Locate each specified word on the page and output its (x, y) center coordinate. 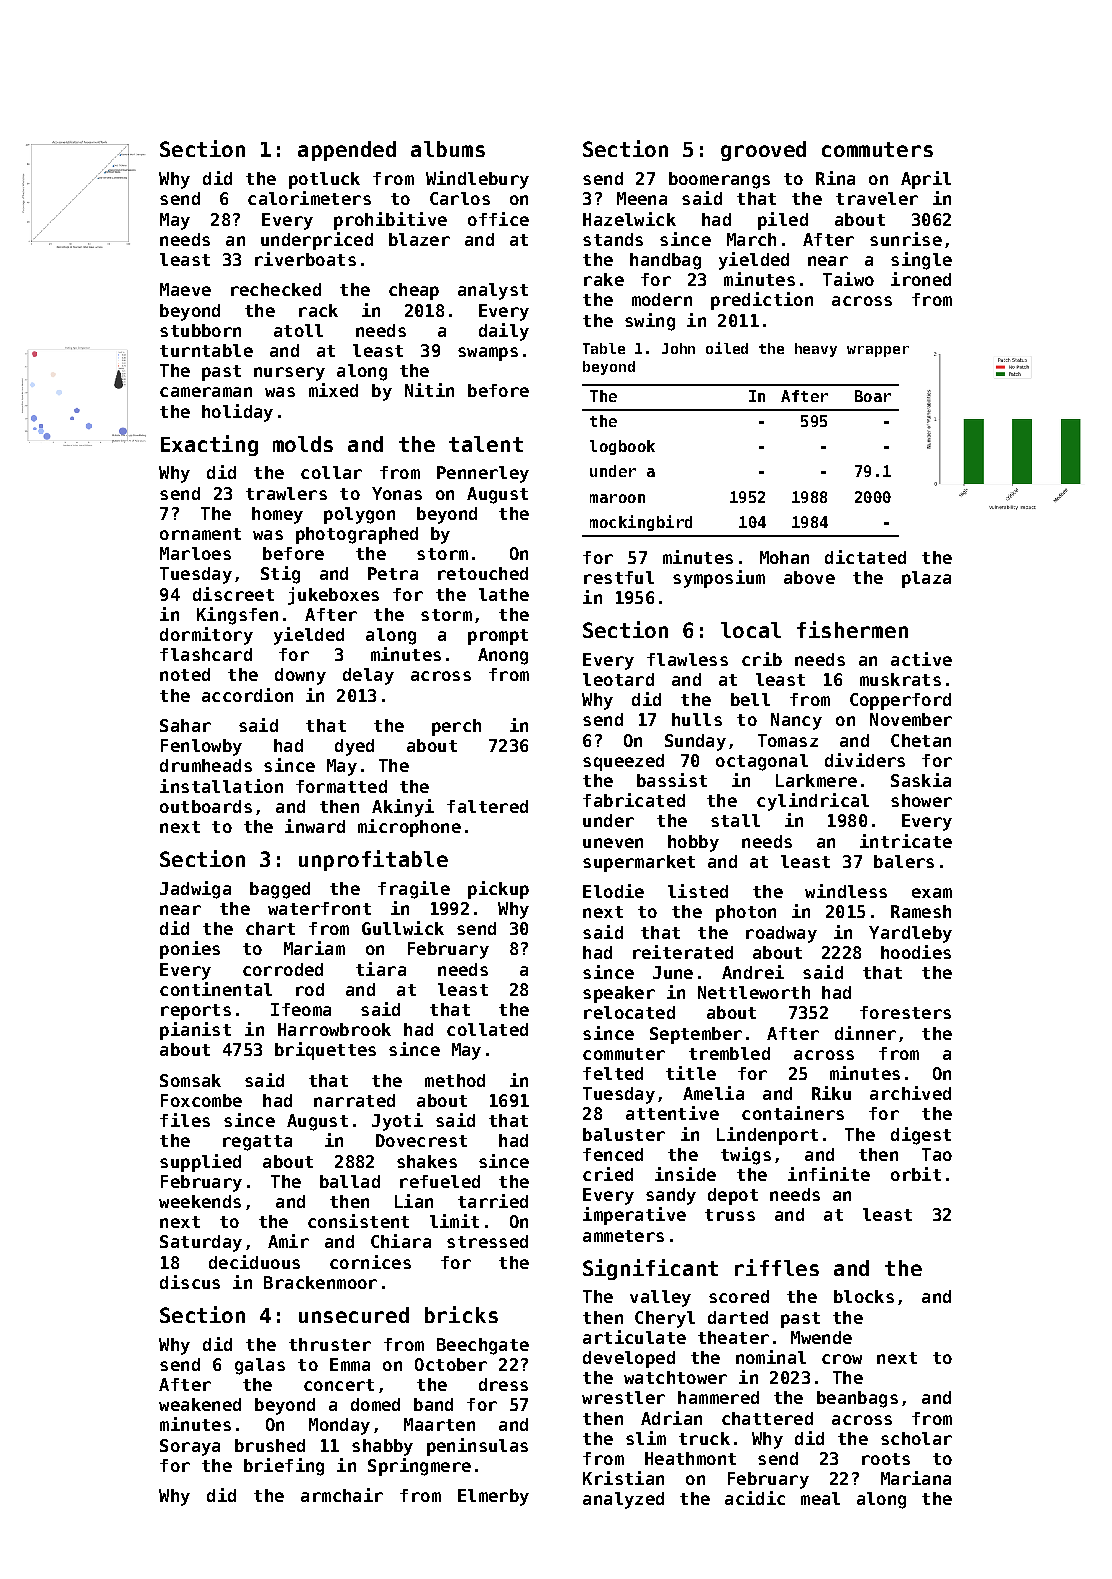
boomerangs (719, 180)
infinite (829, 1174)
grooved (763, 151)
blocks (864, 1296)
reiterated (683, 952)
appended (347, 151)
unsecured (354, 1315)
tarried (493, 1201)
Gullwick (403, 928)
